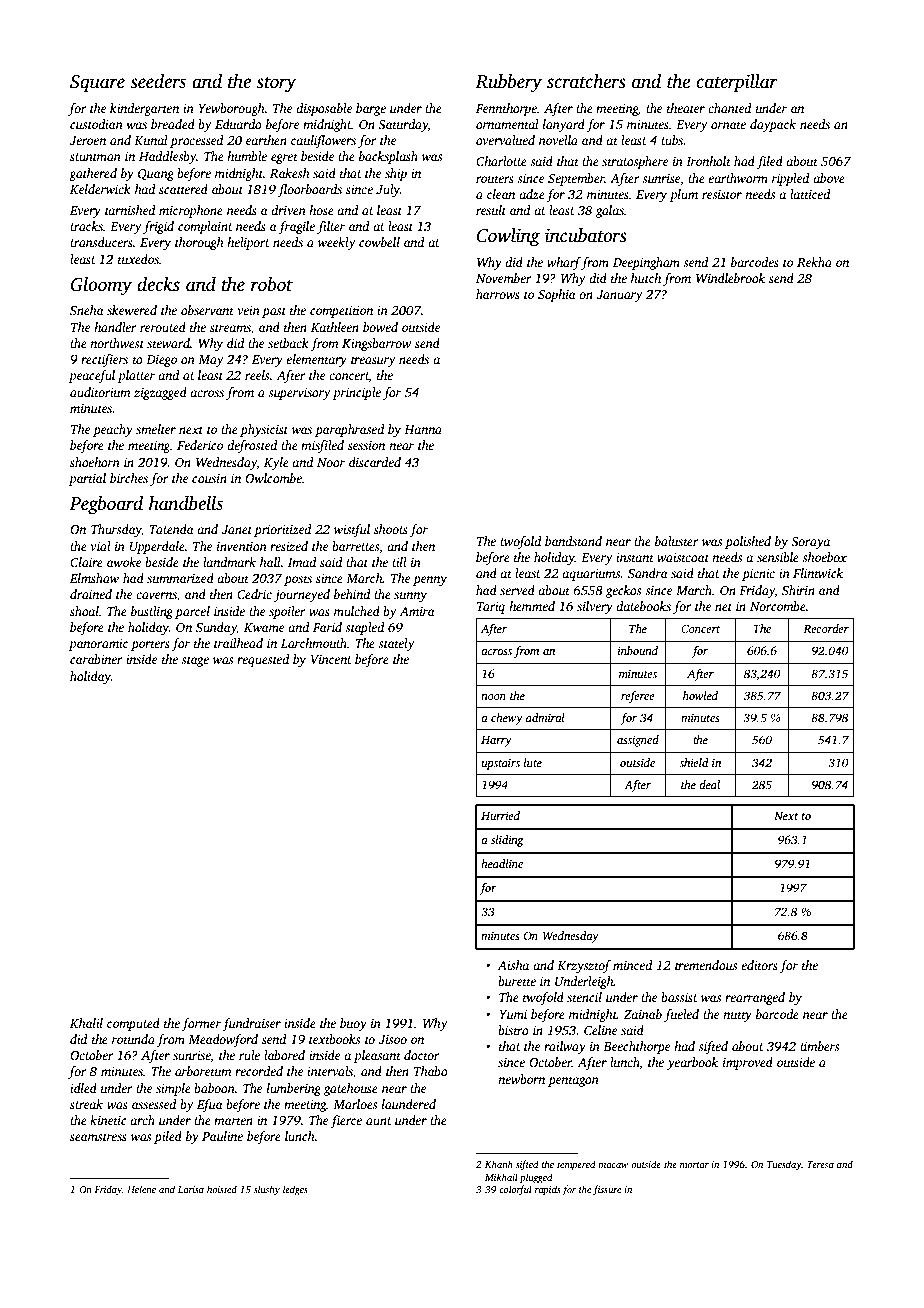  I want to click on barge, so click(371, 109).
